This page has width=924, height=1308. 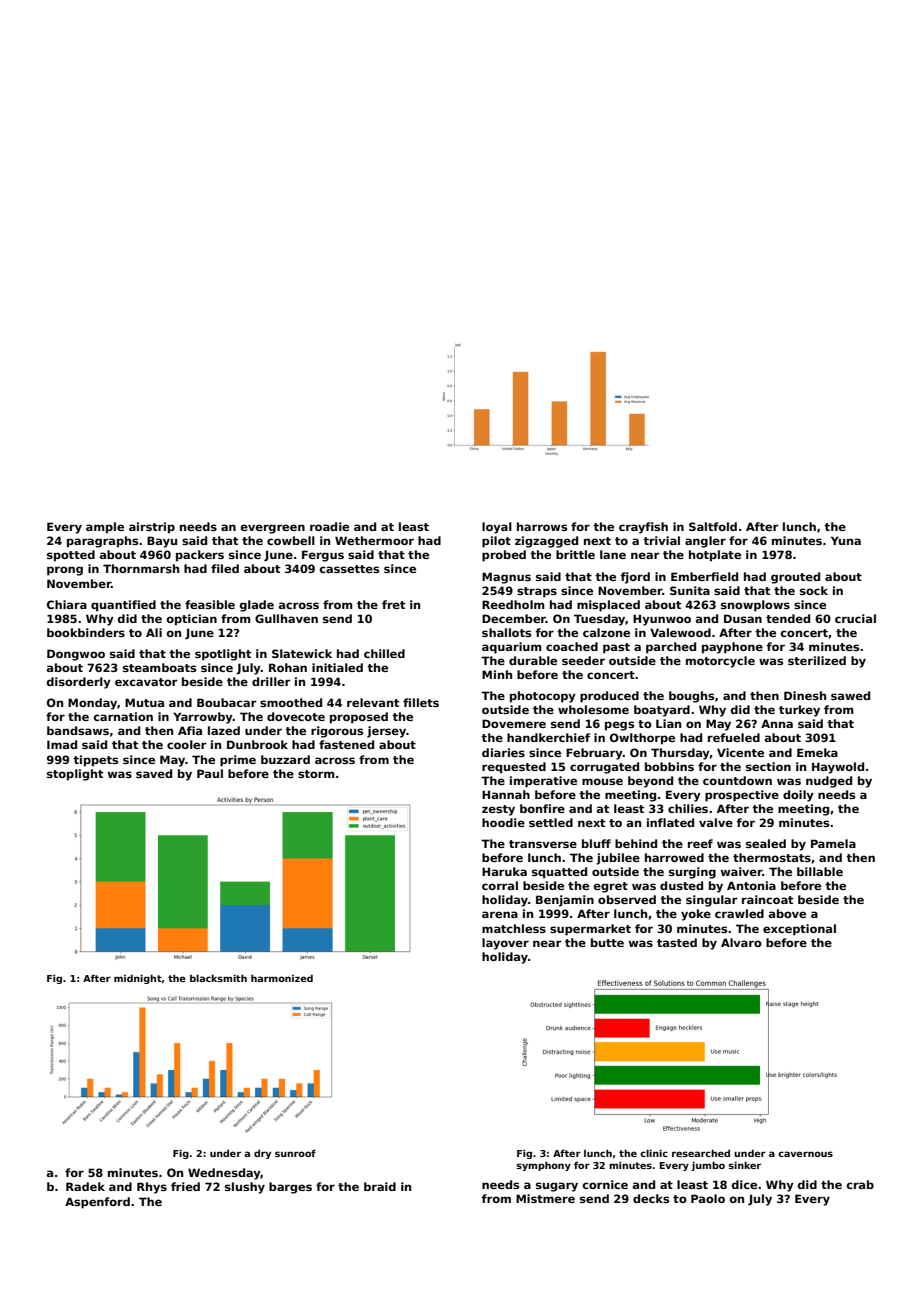 What do you see at coordinates (75, 775) in the page?
I see `stoplight` at bounding box center [75, 775].
